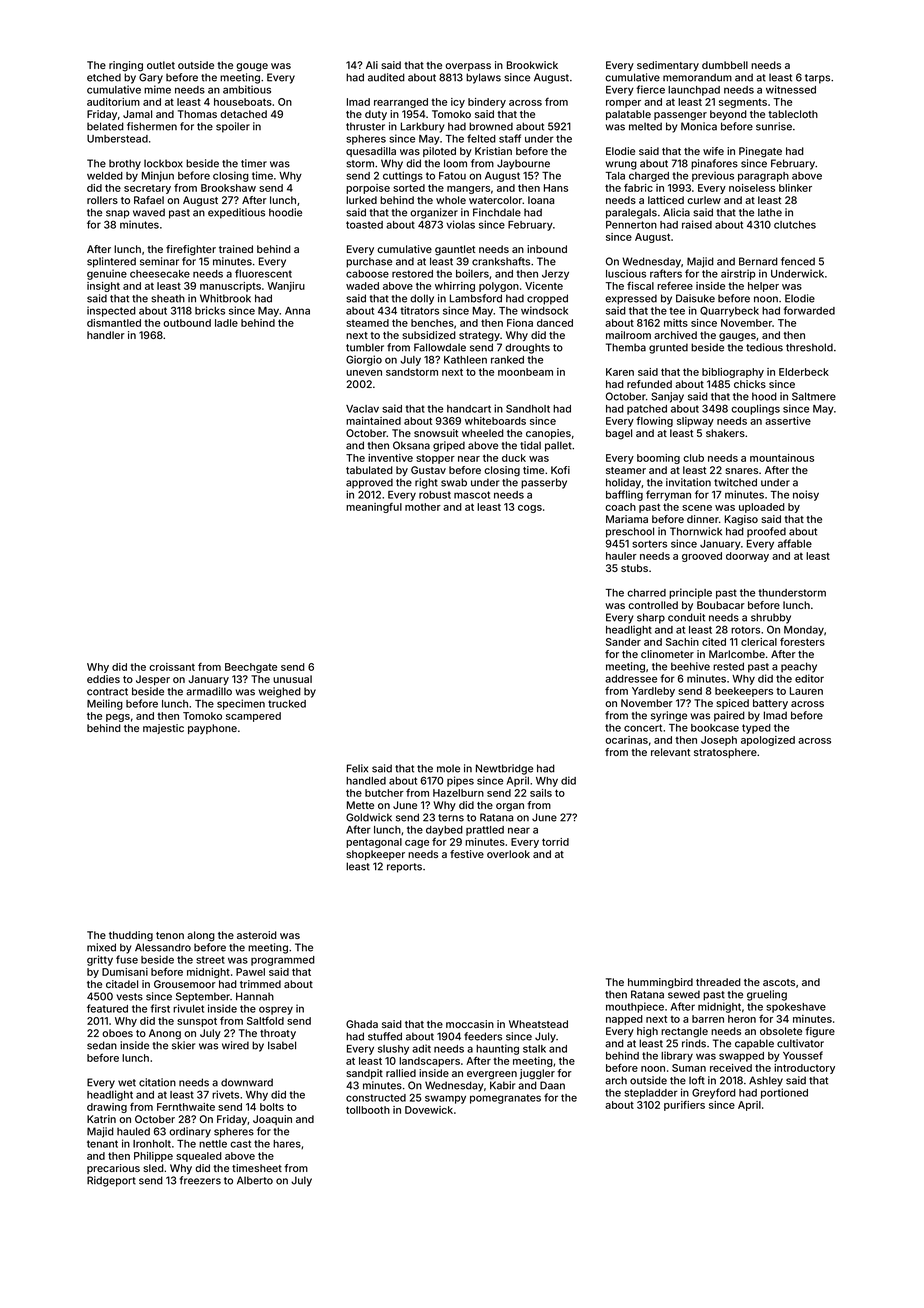 The width and height of the document is (924, 1308). I want to click on sedimentary, so click(668, 66).
